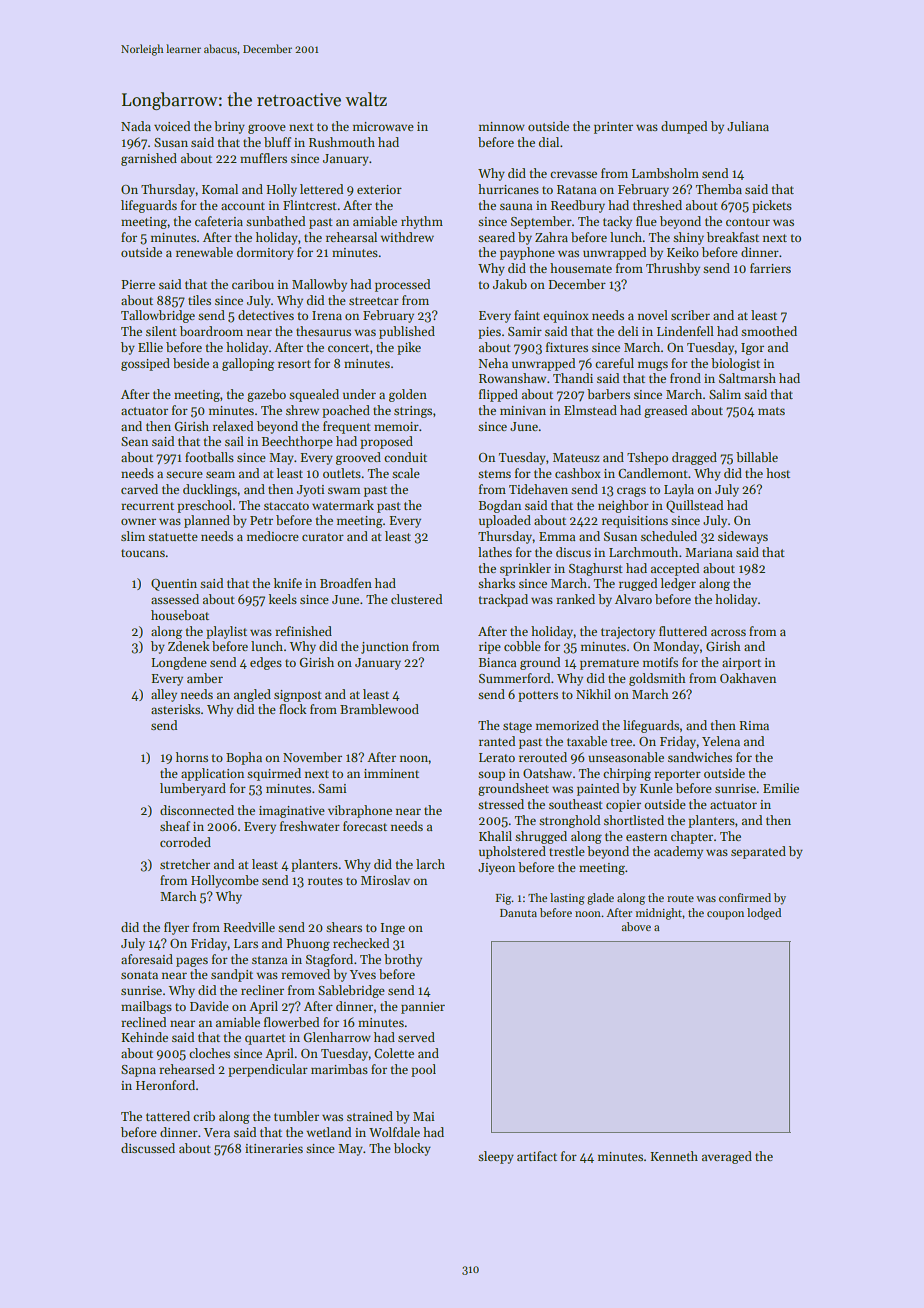 Image resolution: width=924 pixels, height=1308 pixels. What do you see at coordinates (184, 474) in the image?
I see `secure` at bounding box center [184, 474].
